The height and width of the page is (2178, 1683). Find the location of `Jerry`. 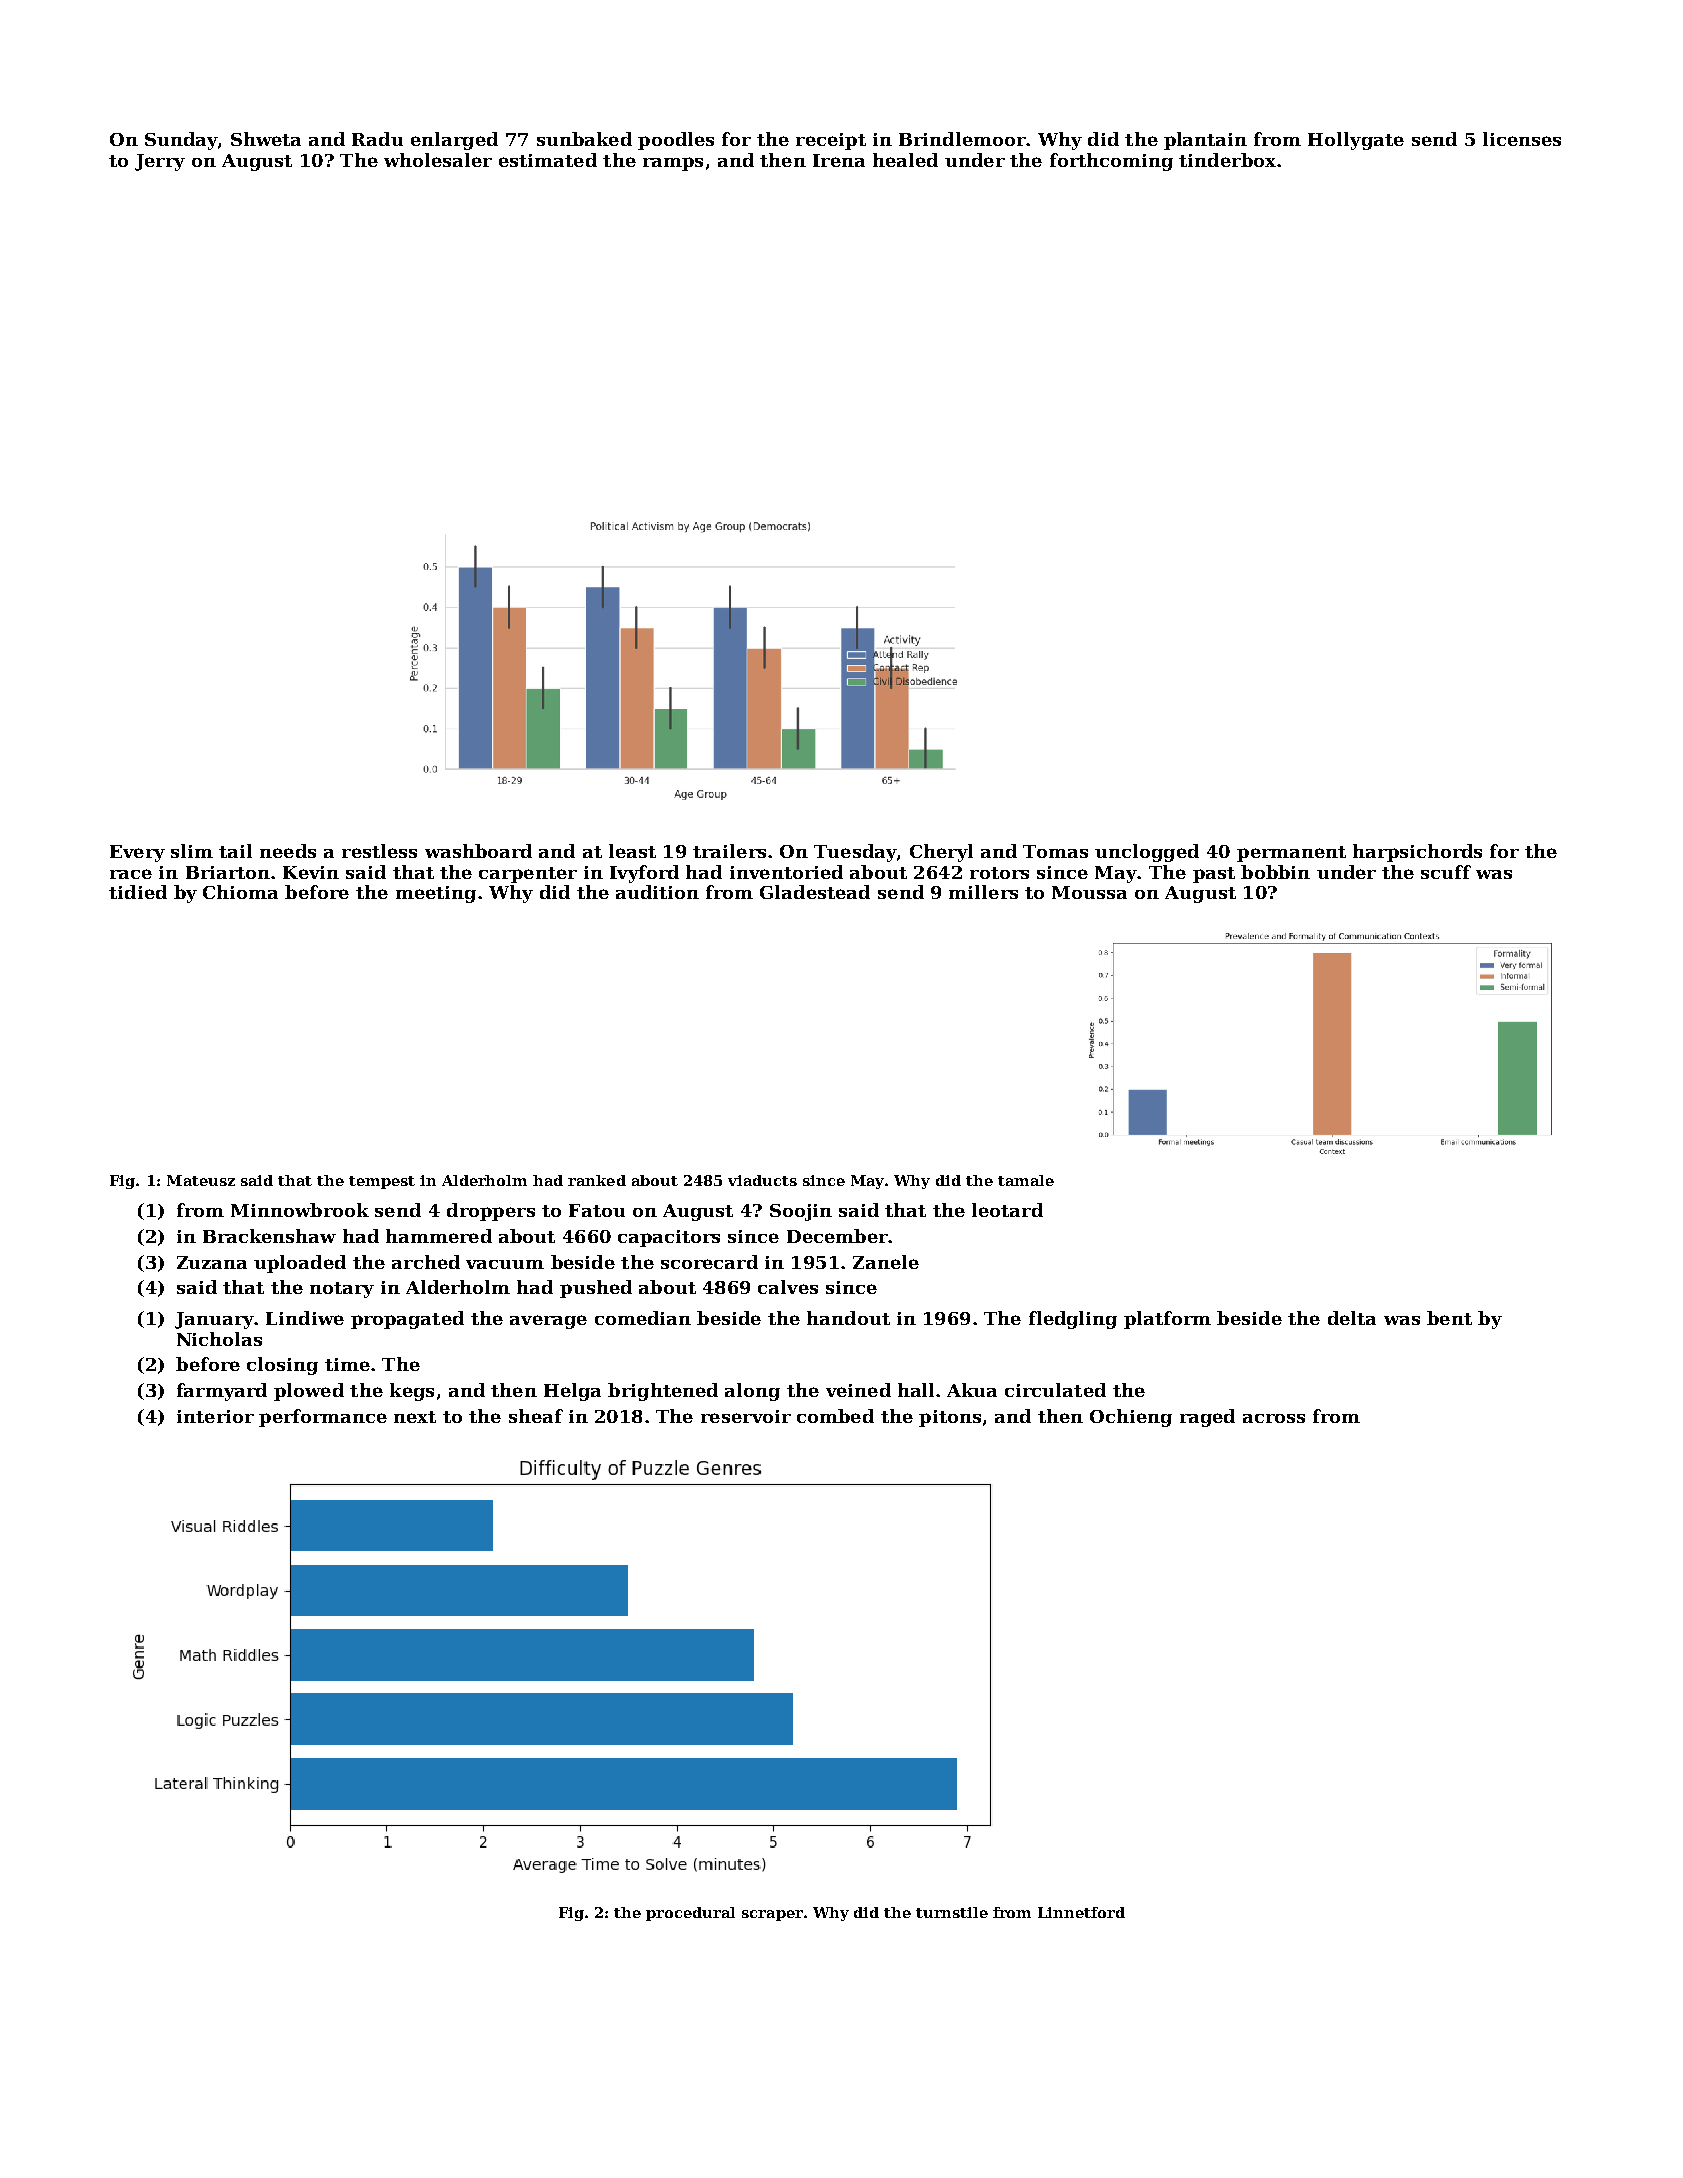

Jerry is located at coordinates (160, 162).
